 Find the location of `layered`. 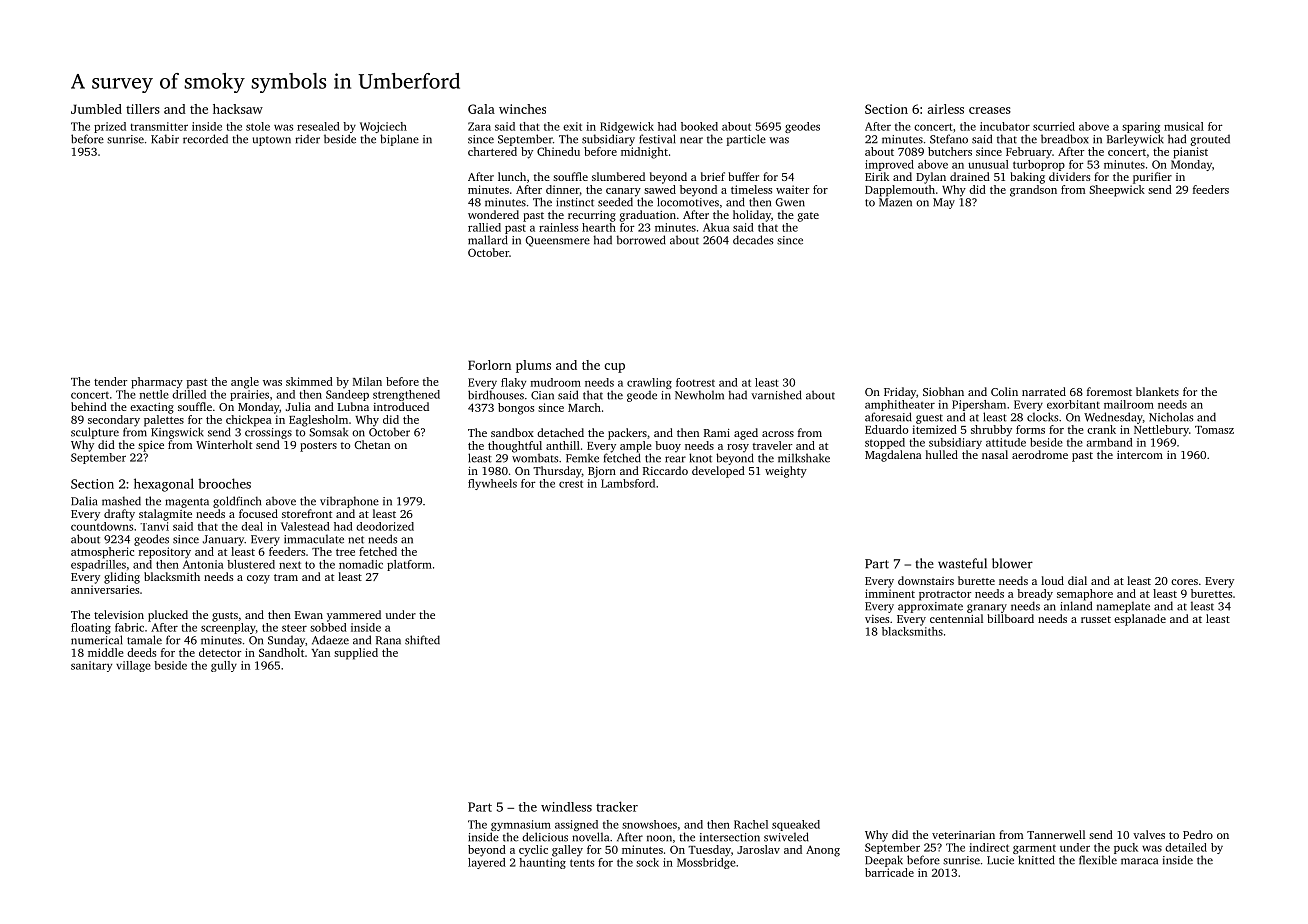

layered is located at coordinates (487, 863).
